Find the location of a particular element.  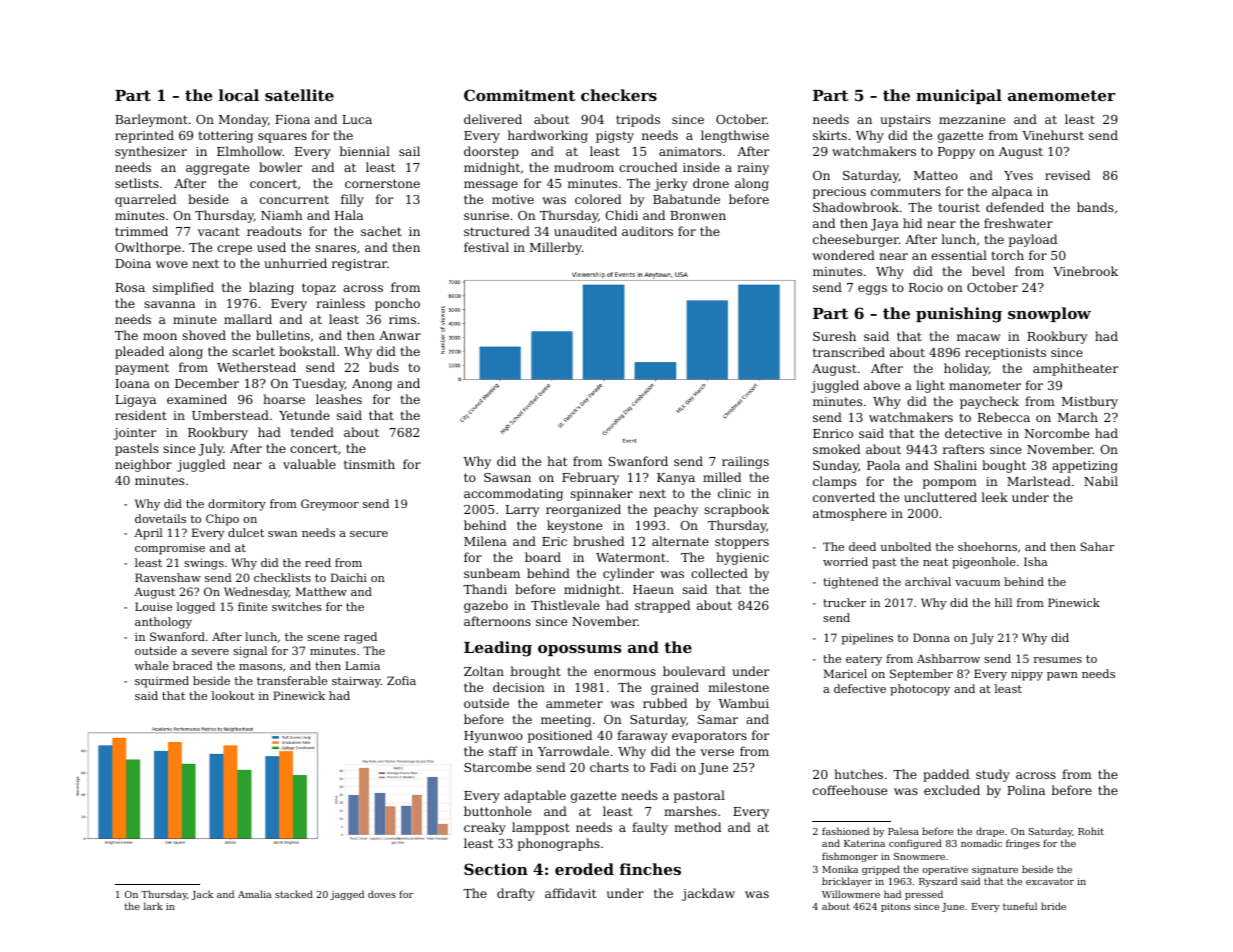

checkers is located at coordinates (619, 95).
